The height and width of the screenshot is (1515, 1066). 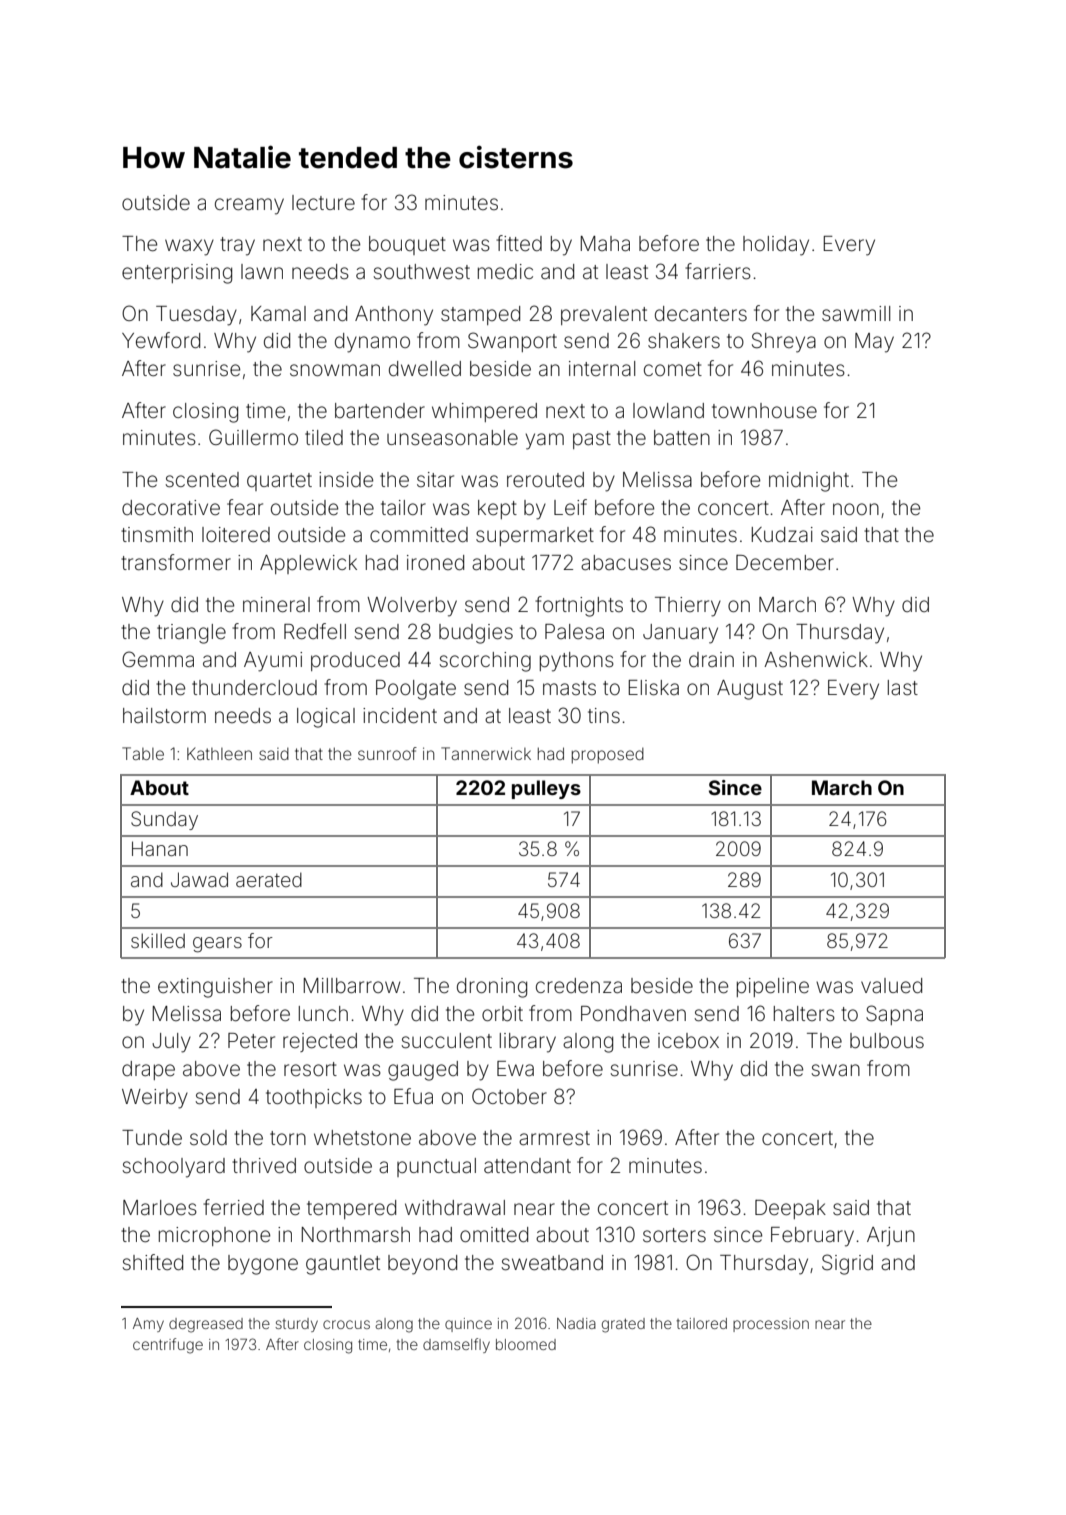 What do you see at coordinates (574, 631) in the screenshot?
I see `Palesa` at bounding box center [574, 631].
